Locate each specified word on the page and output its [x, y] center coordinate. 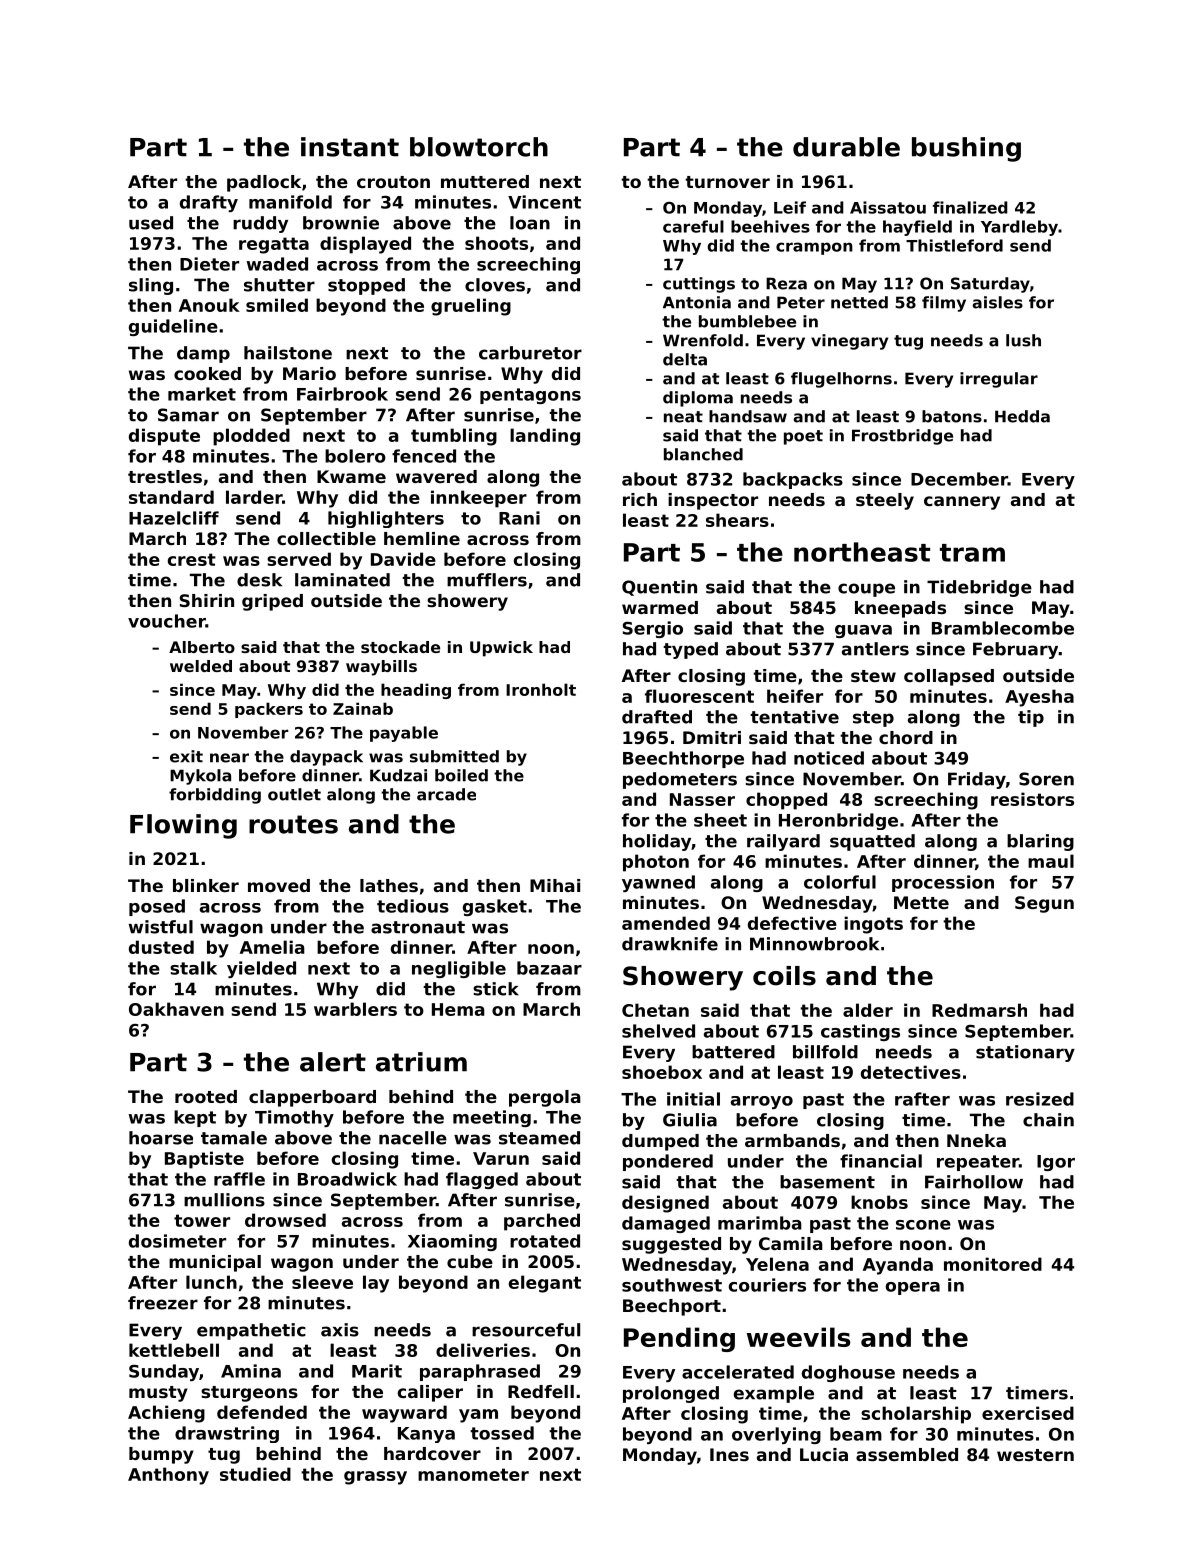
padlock [264, 183]
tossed [502, 1433]
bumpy [161, 1455]
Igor [1056, 1163]
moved [279, 885]
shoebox [662, 1072]
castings [860, 1032]
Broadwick [347, 1179]
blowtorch [479, 147]
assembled [907, 1454]
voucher [167, 621]
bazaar [549, 968]
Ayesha [1039, 698]
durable [846, 147]
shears [737, 520]
